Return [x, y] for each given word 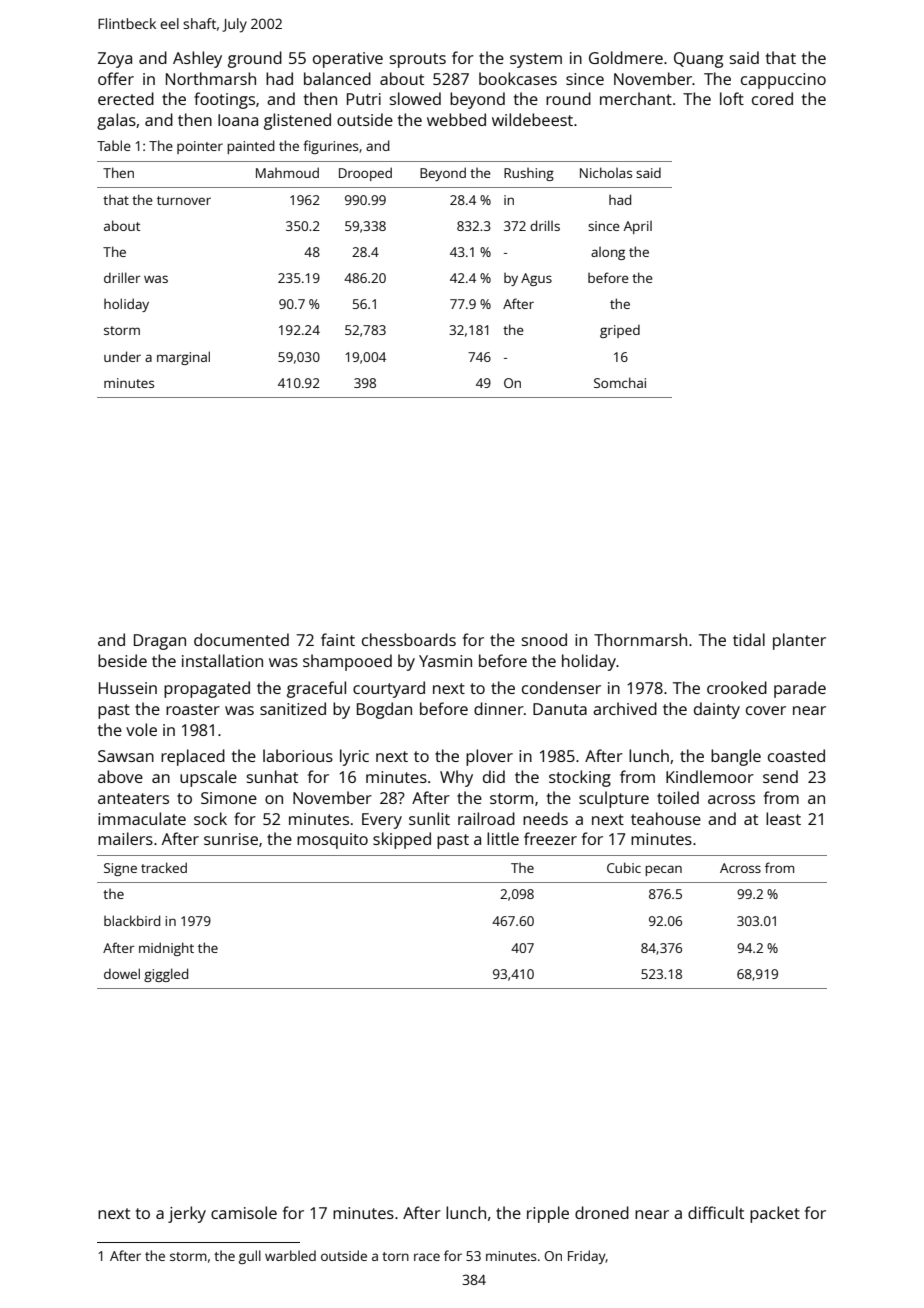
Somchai [620, 382]
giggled [166, 975]
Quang [698, 60]
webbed [456, 119]
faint [338, 639]
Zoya [115, 60]
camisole [244, 1212]
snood [544, 639]
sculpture [614, 799]
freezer [550, 838]
